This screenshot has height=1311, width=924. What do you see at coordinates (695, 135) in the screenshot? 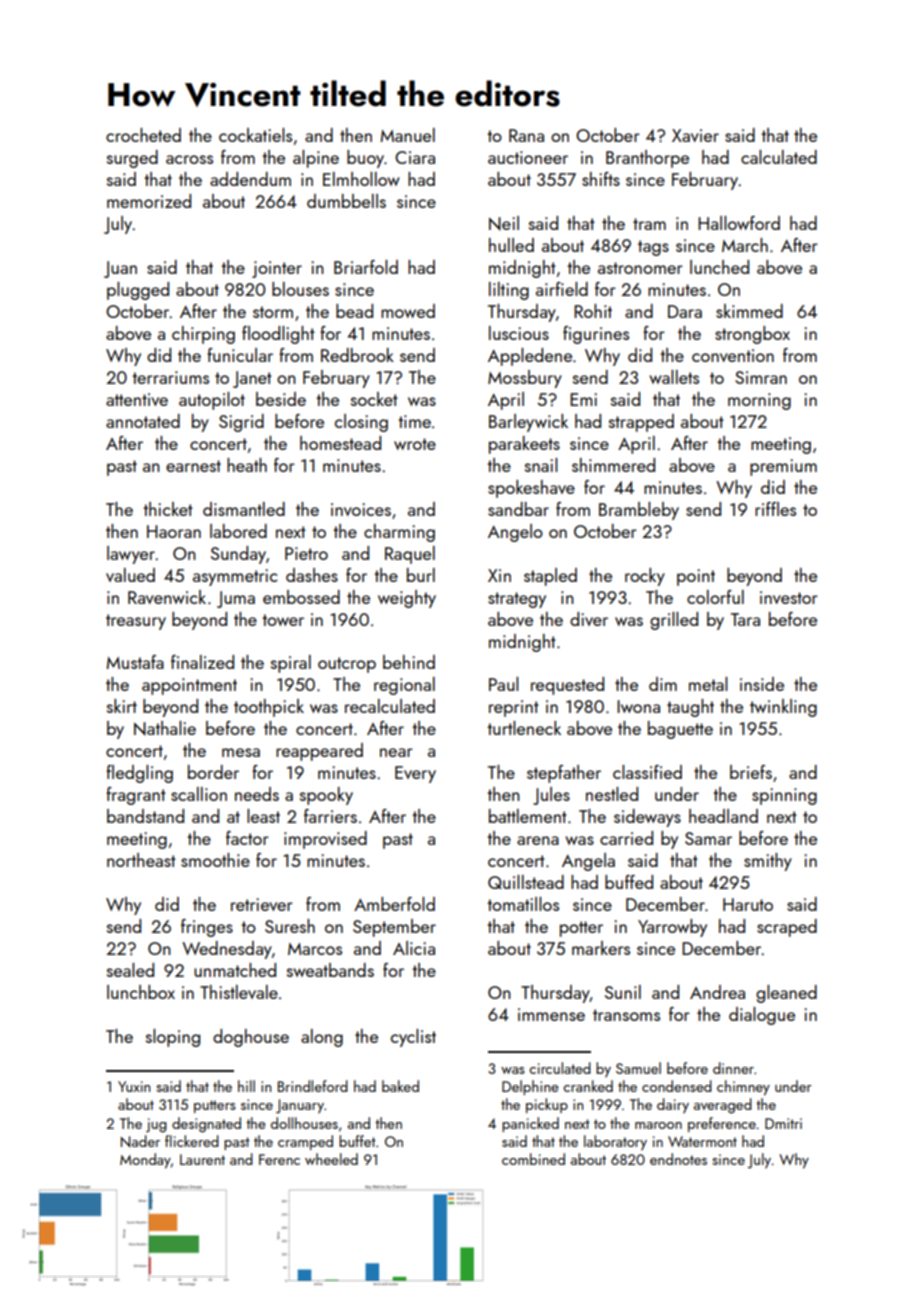
I see `Xavier` at bounding box center [695, 135].
